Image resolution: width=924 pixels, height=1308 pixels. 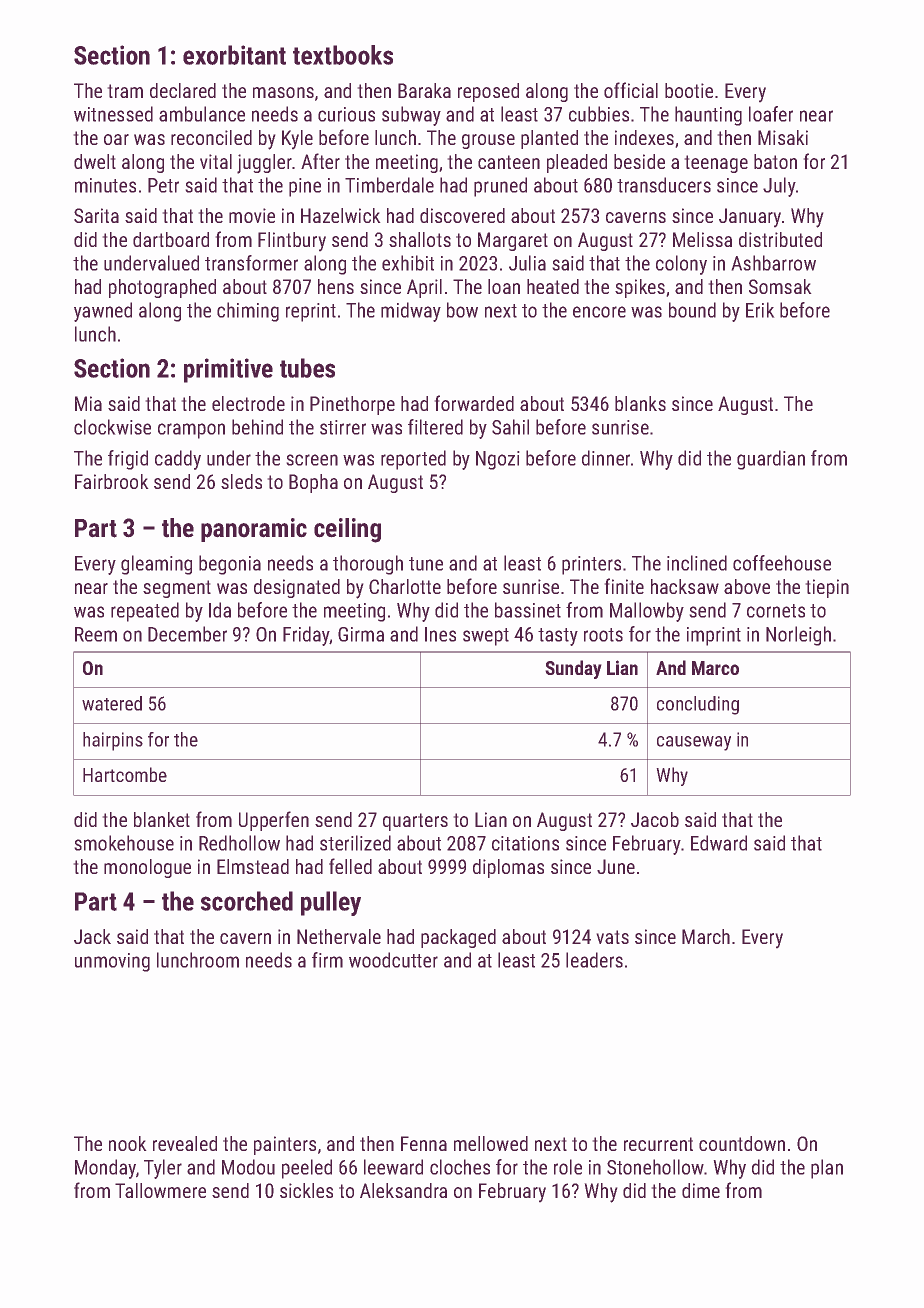 What do you see at coordinates (147, 868) in the screenshot?
I see `monologue` at bounding box center [147, 868].
